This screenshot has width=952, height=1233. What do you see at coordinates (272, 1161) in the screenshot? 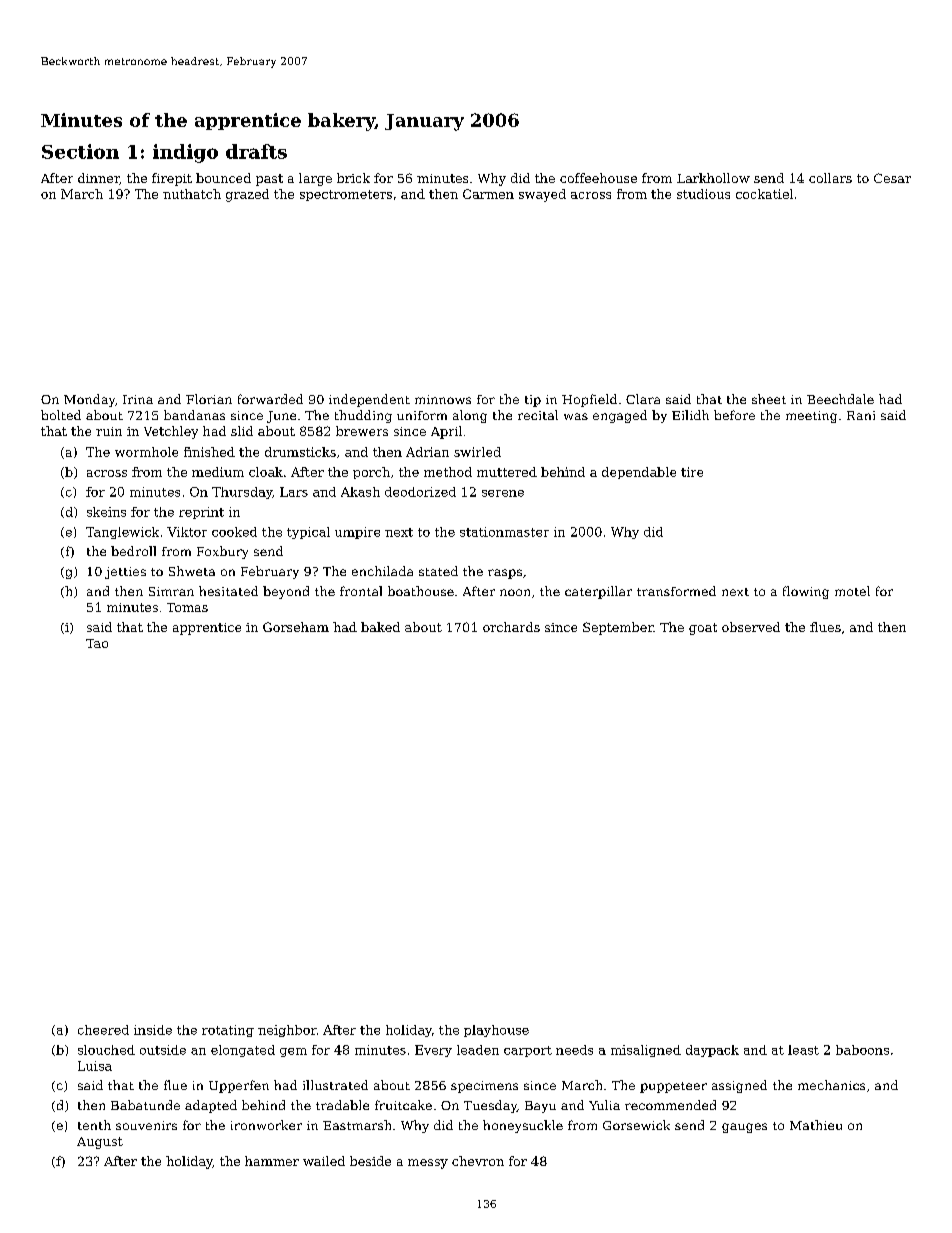
I see `hammer` at bounding box center [272, 1161].
